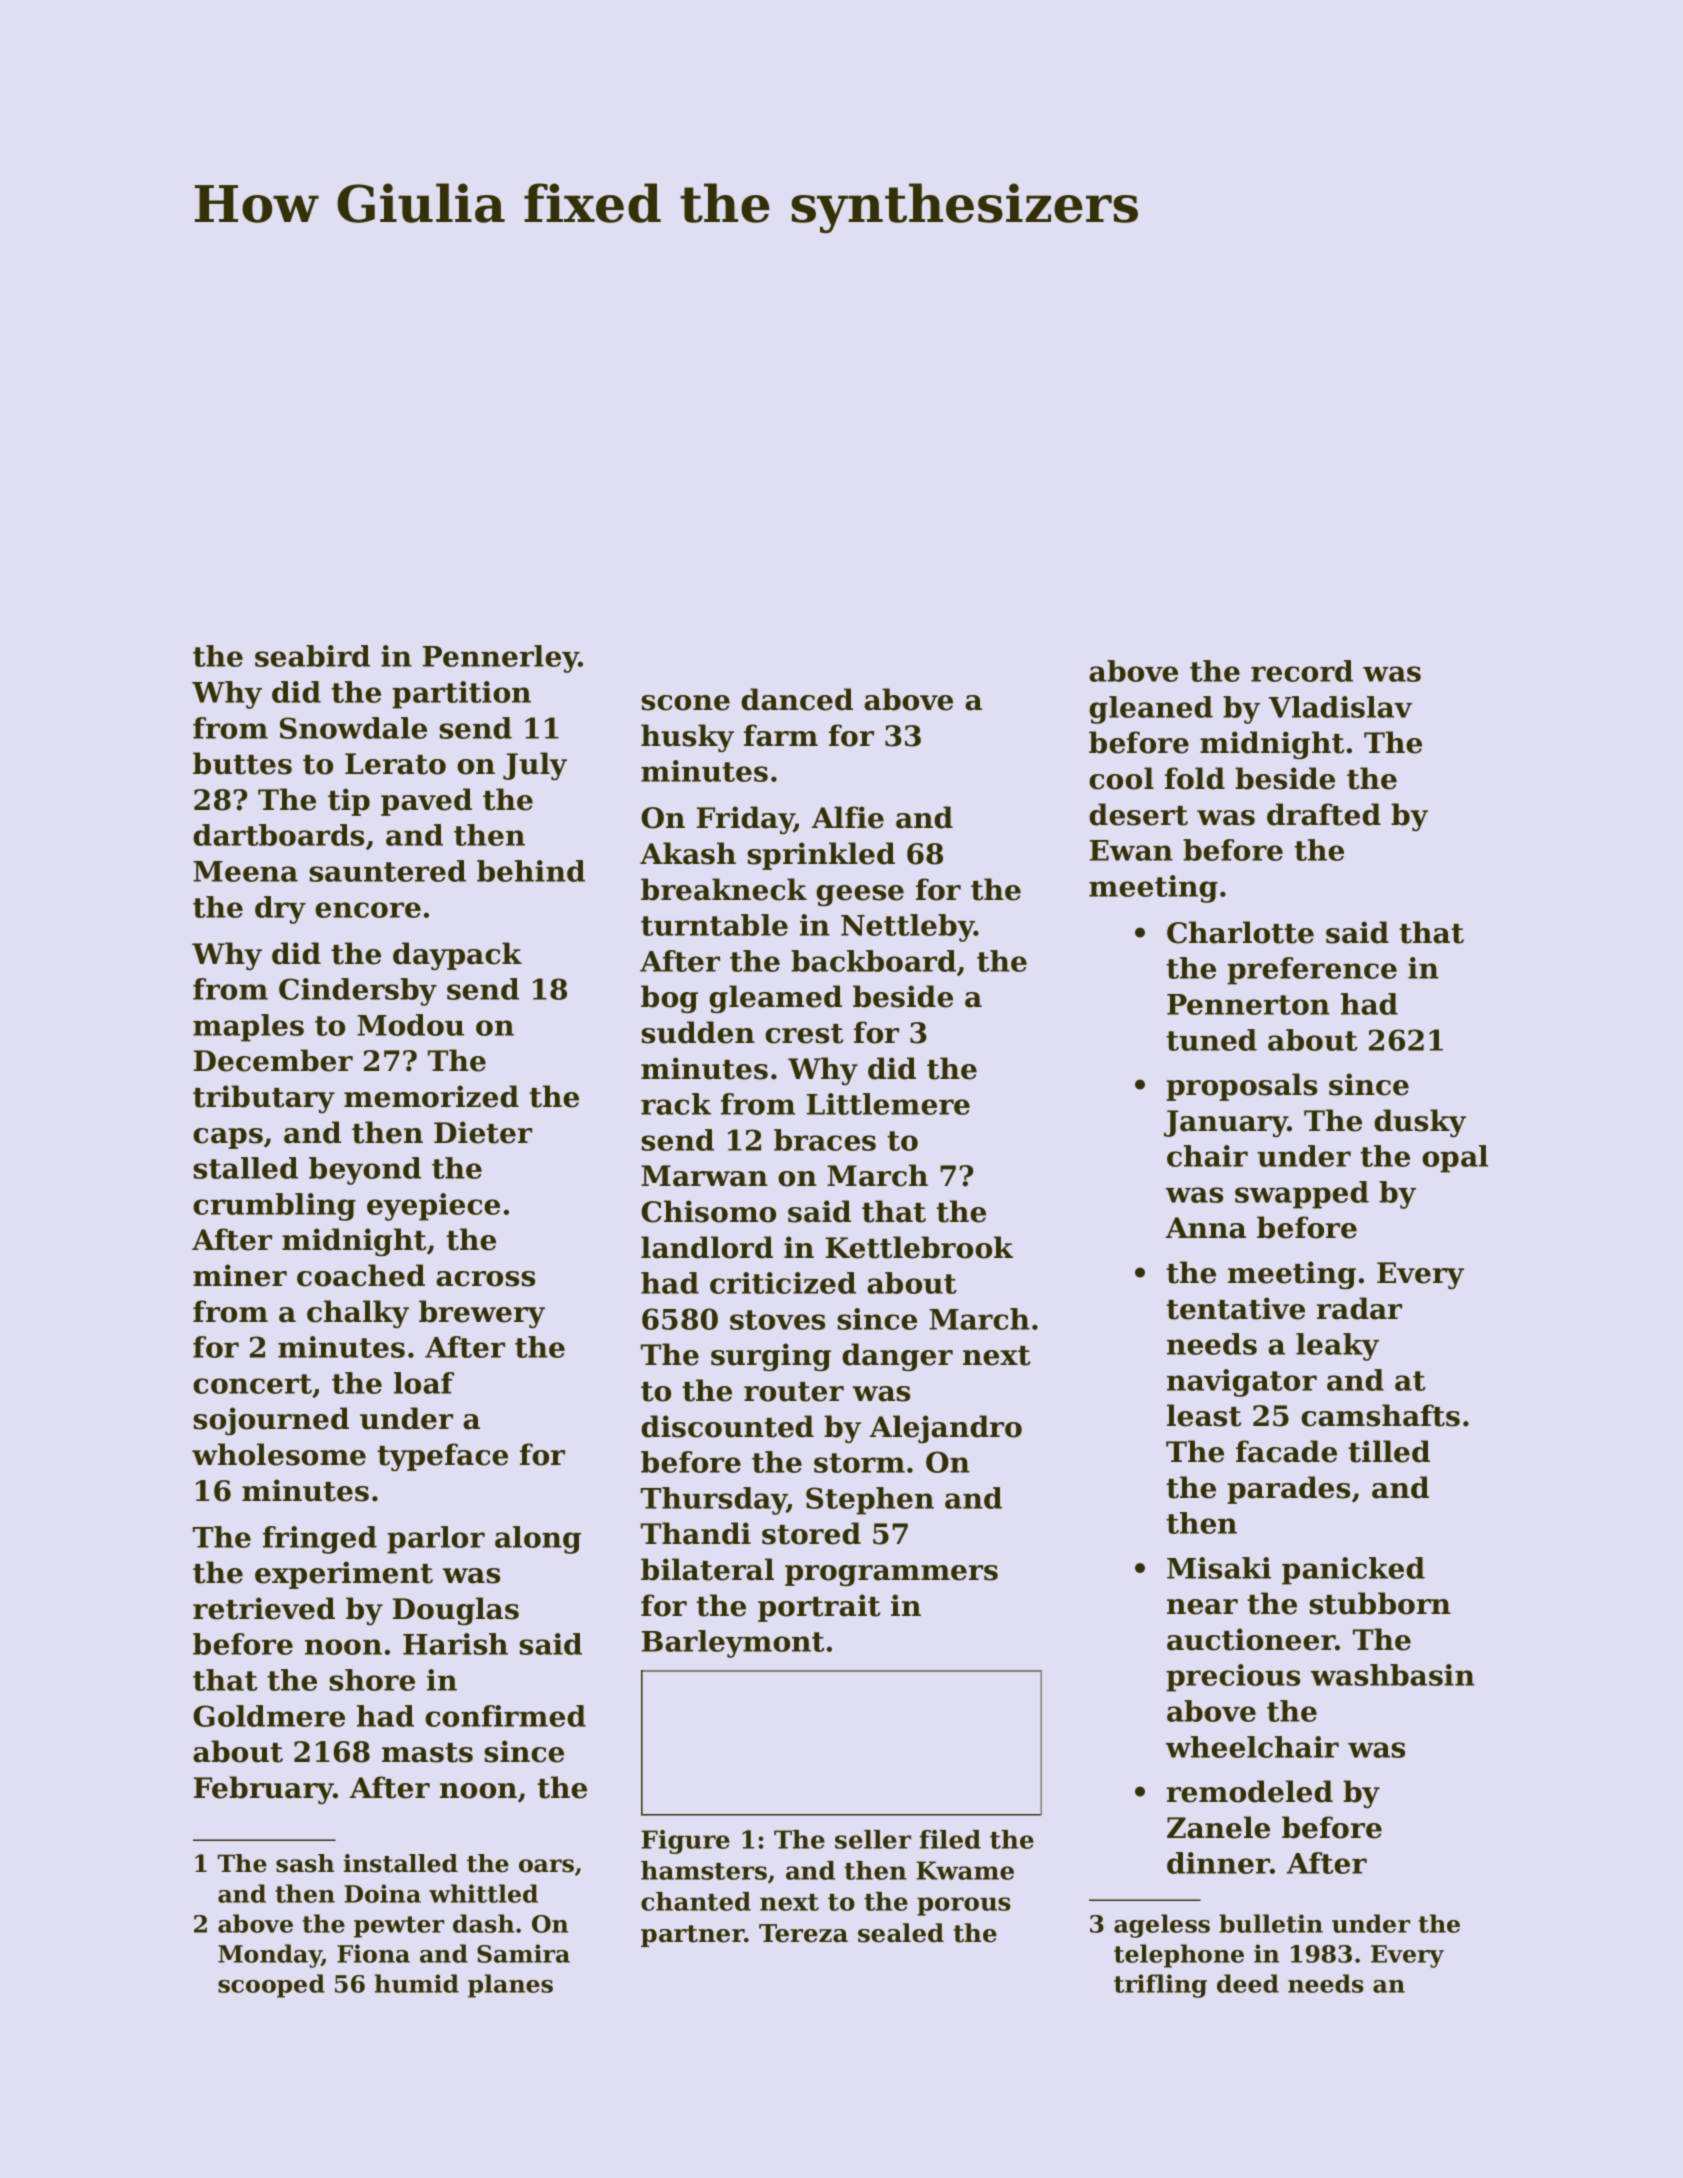  I want to click on Littlemere, so click(888, 1104).
